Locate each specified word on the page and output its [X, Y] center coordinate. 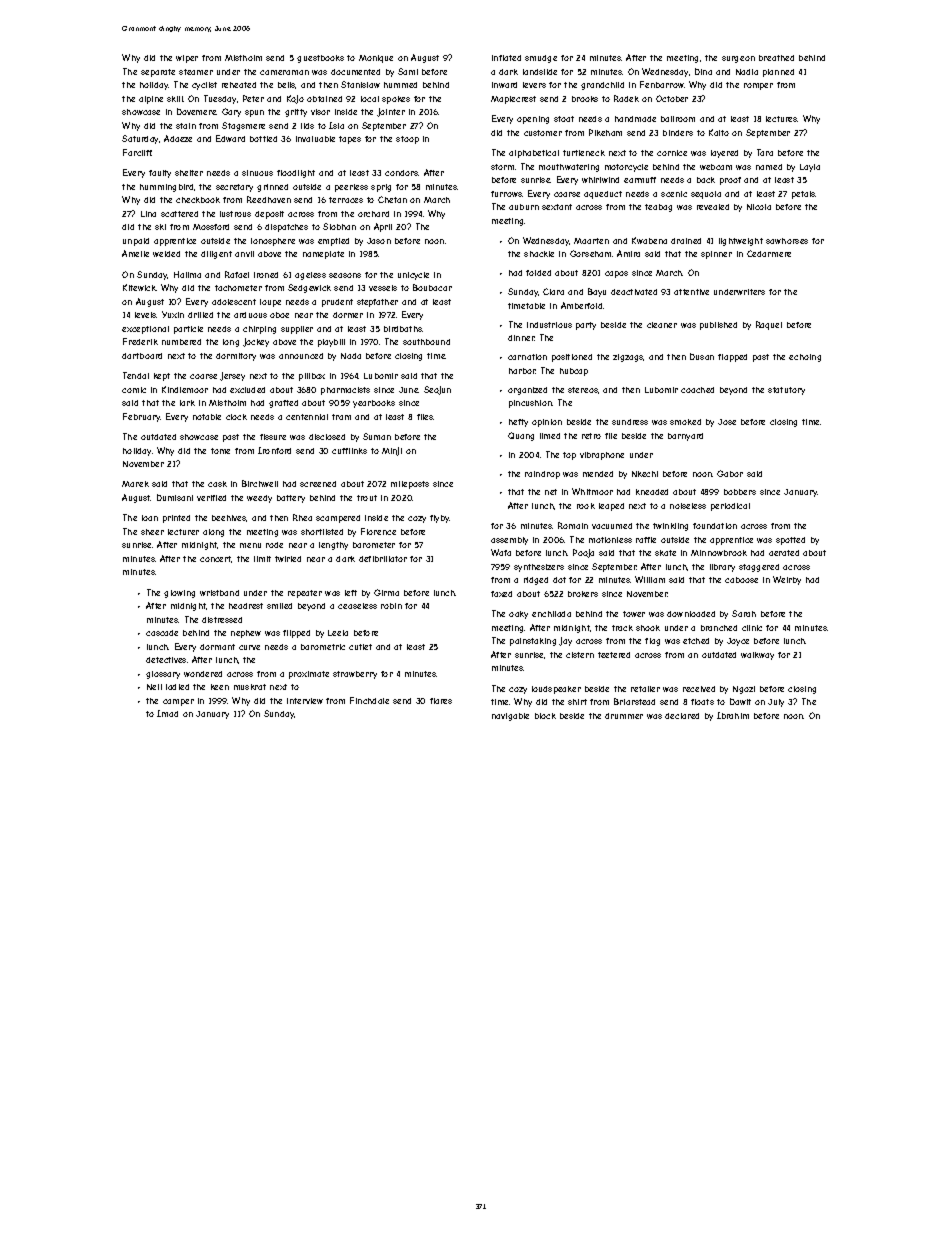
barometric [323, 647]
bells [287, 85]
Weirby [787, 580]
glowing [179, 594]
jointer [391, 112]
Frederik [140, 341]
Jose [727, 422]
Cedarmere [769, 253]
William [650, 579]
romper [758, 86]
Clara [553, 291]
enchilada [551, 614]
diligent [216, 255]
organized [527, 391]
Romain [573, 525]
